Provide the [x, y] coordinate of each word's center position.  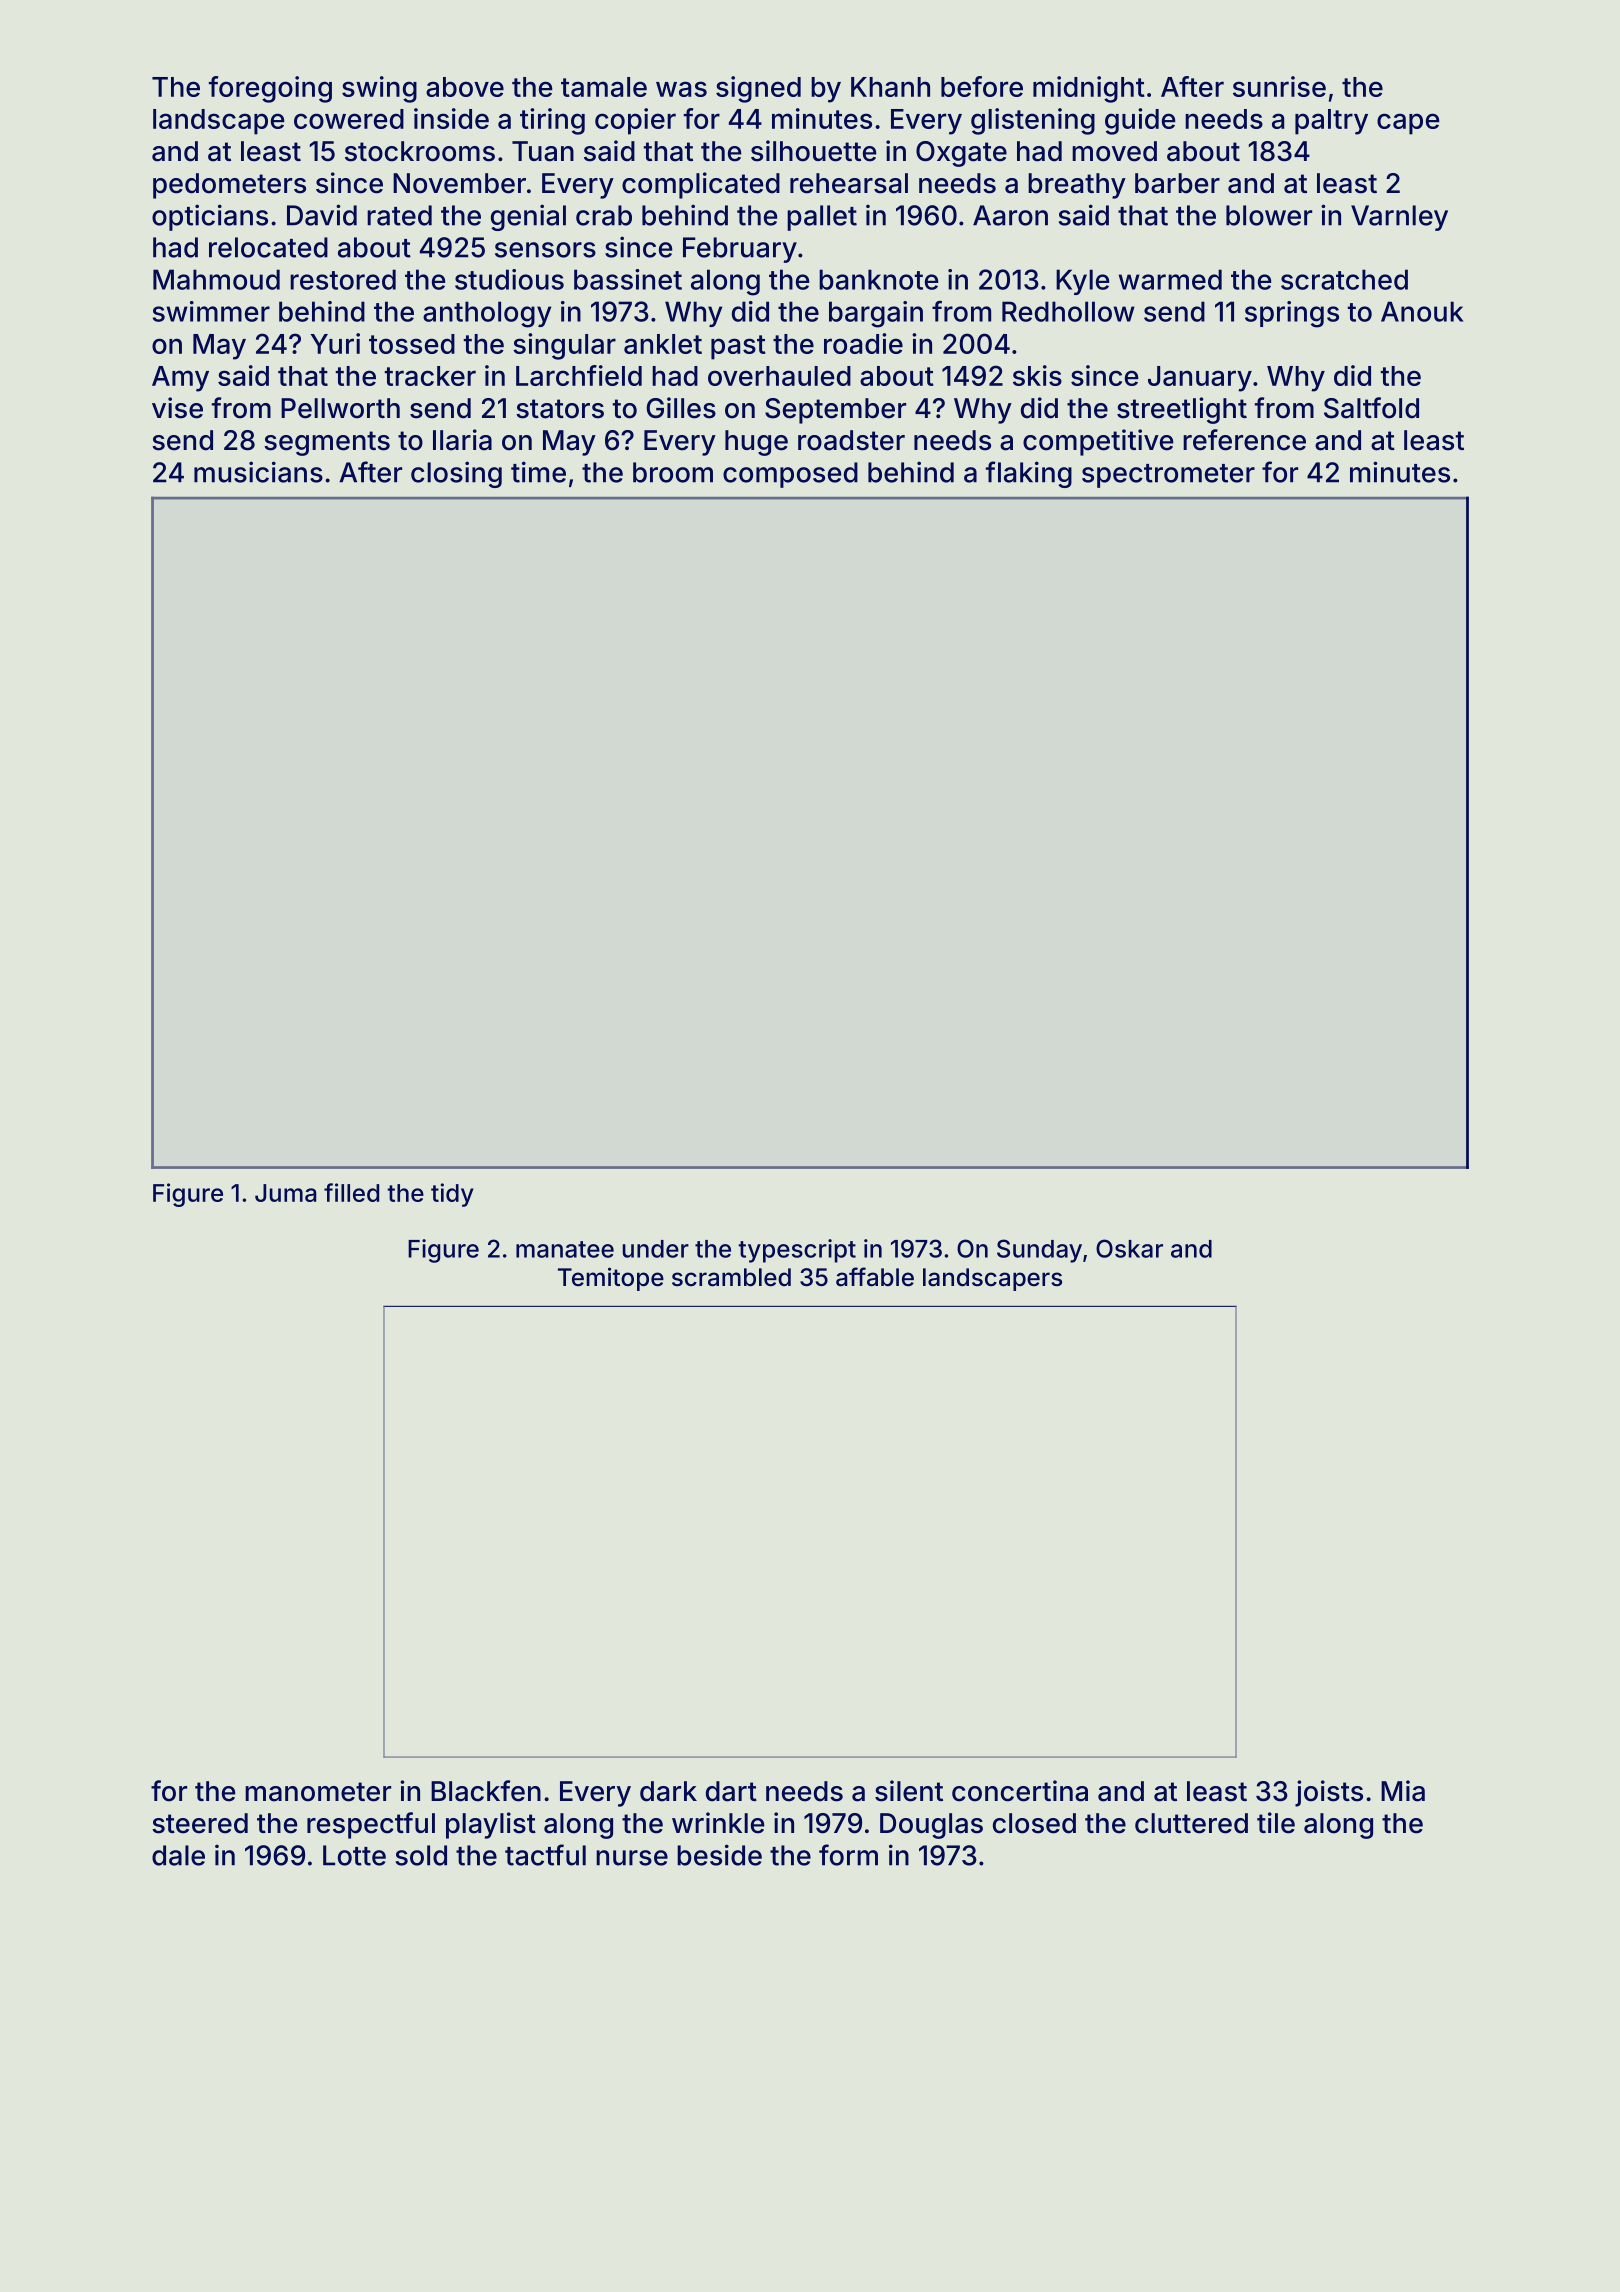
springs [1292, 314]
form [848, 1855]
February [740, 250]
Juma [286, 1193]
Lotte [354, 1855]
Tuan [543, 151]
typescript [797, 1251]
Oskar [1129, 1248]
